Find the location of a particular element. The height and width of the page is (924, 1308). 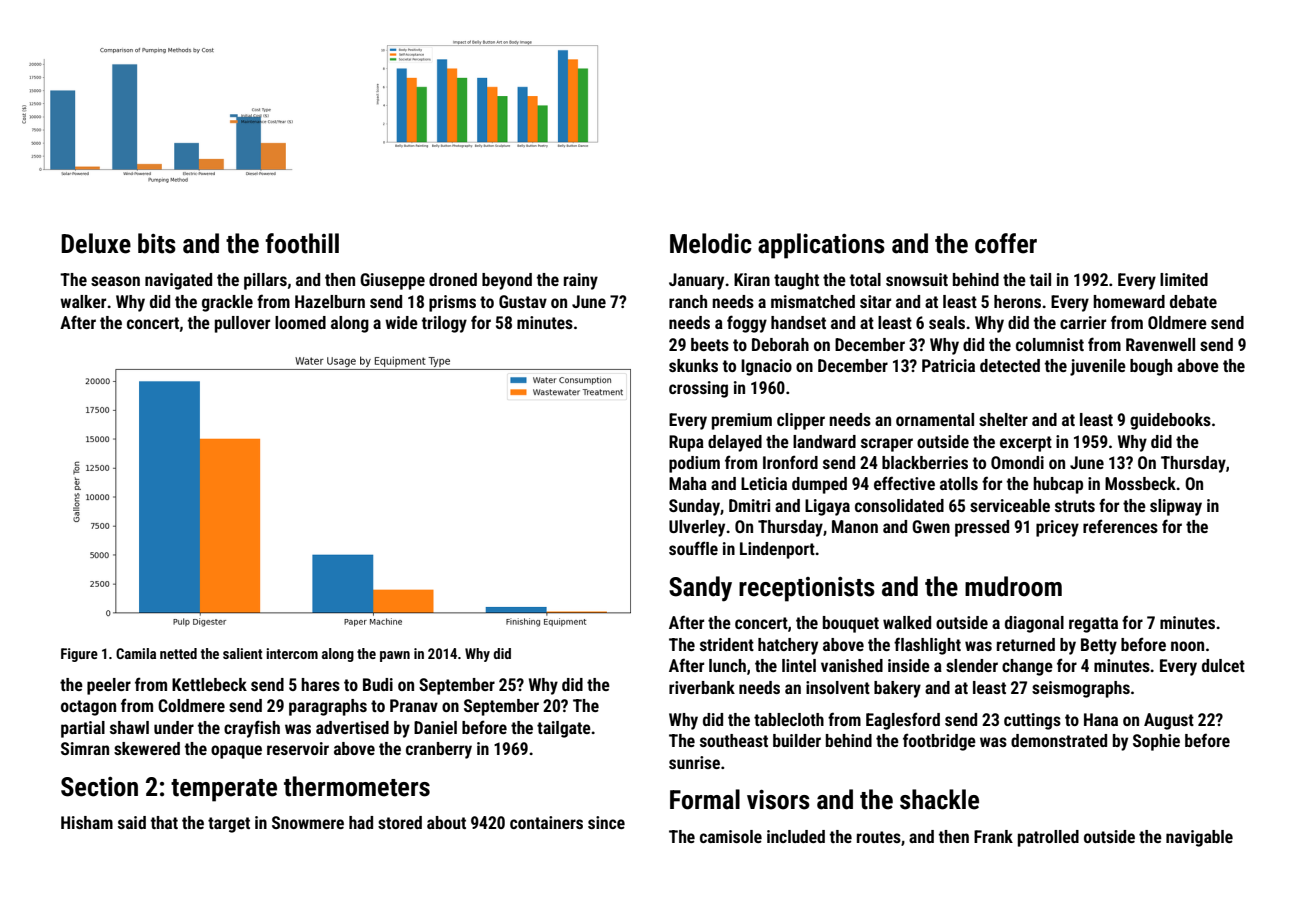

snowsuit is located at coordinates (917, 279).
